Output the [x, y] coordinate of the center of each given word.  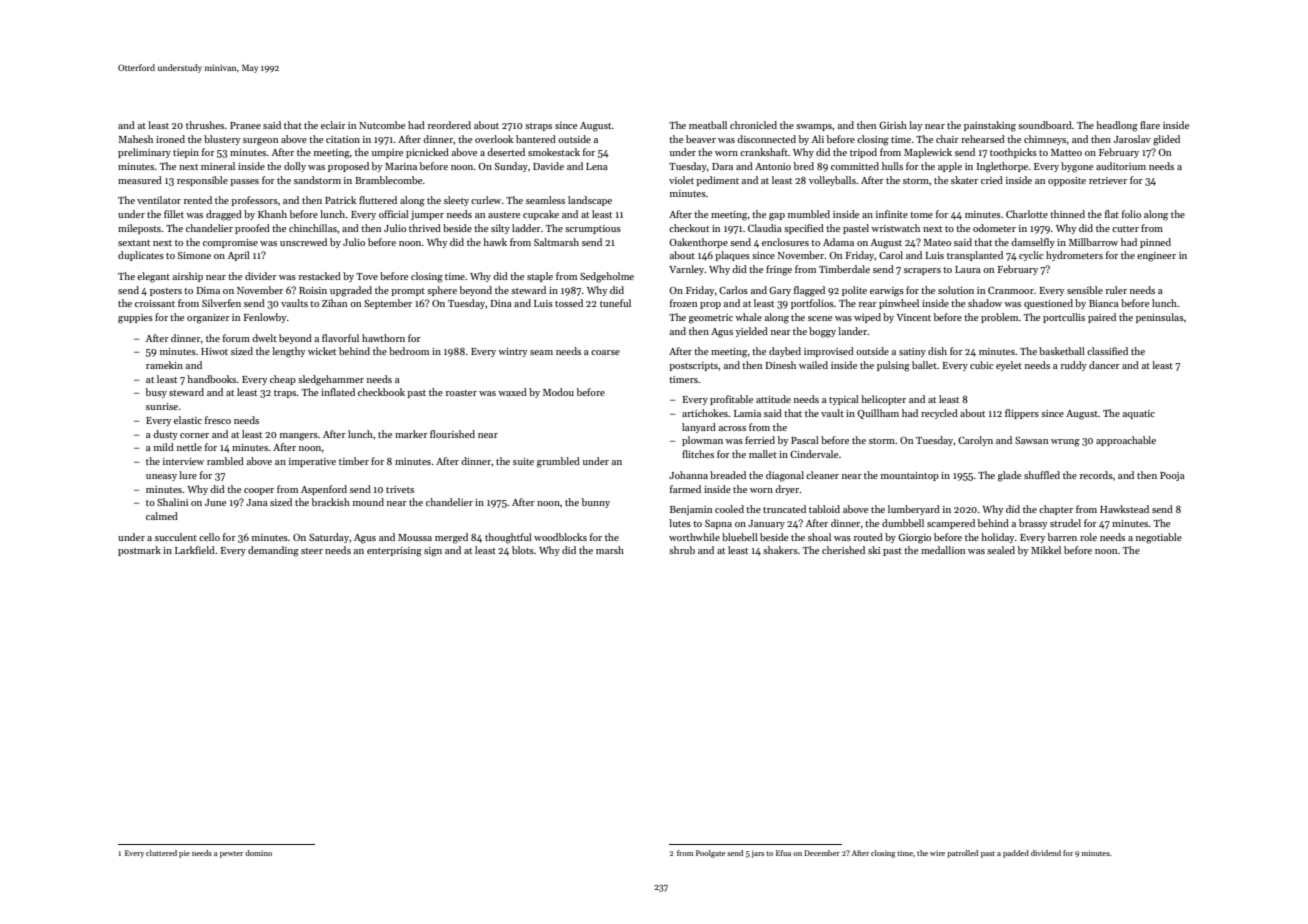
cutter [1125, 229]
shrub [682, 550]
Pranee [245, 125]
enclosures [785, 242]
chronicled [753, 125]
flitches [698, 454]
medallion [943, 550]
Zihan [334, 303]
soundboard [1045, 125]
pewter [231, 854]
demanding [273, 551]
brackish [331, 502]
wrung [1065, 443]
